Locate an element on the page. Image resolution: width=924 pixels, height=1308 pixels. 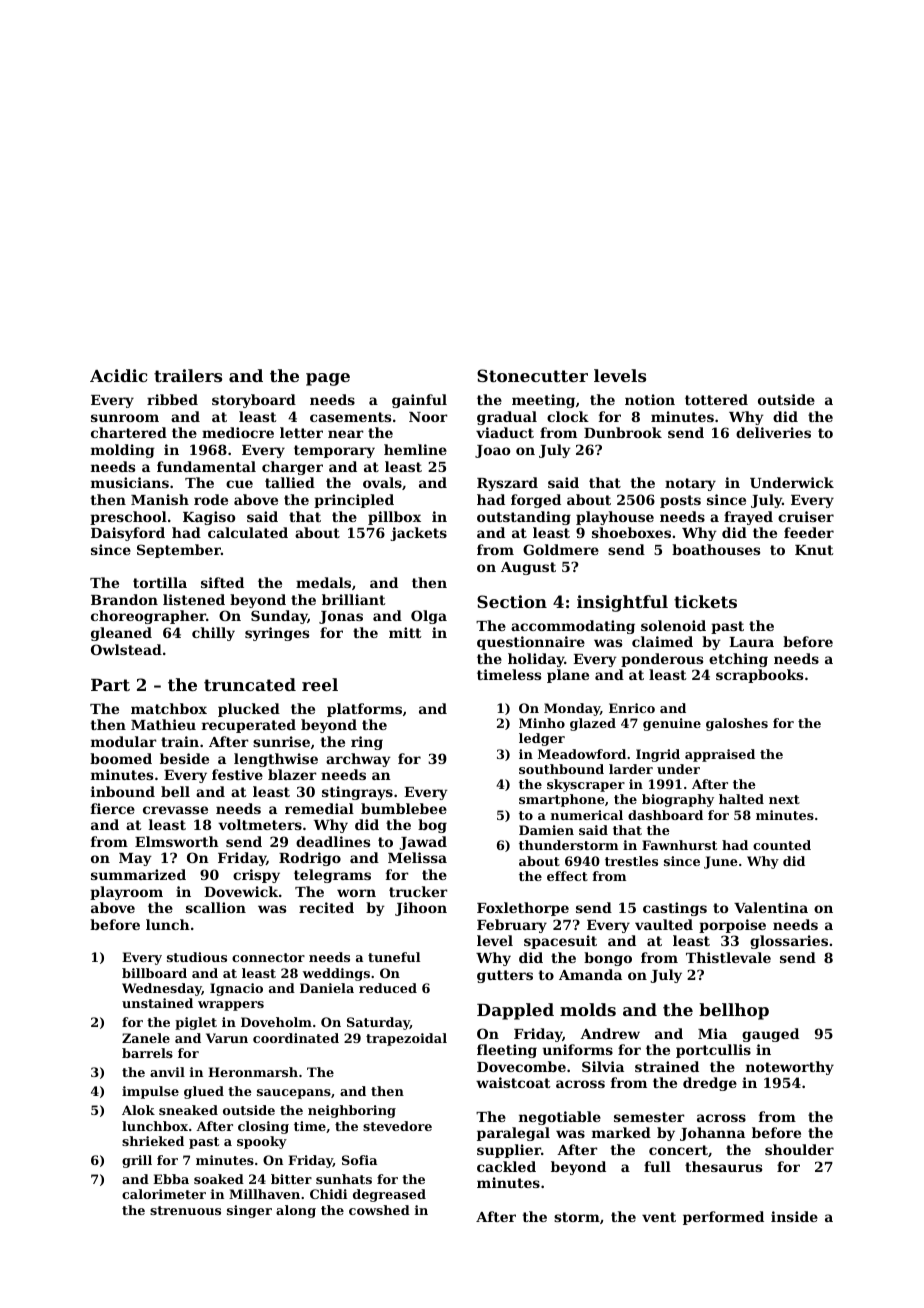
Dunbrook is located at coordinates (623, 432).
